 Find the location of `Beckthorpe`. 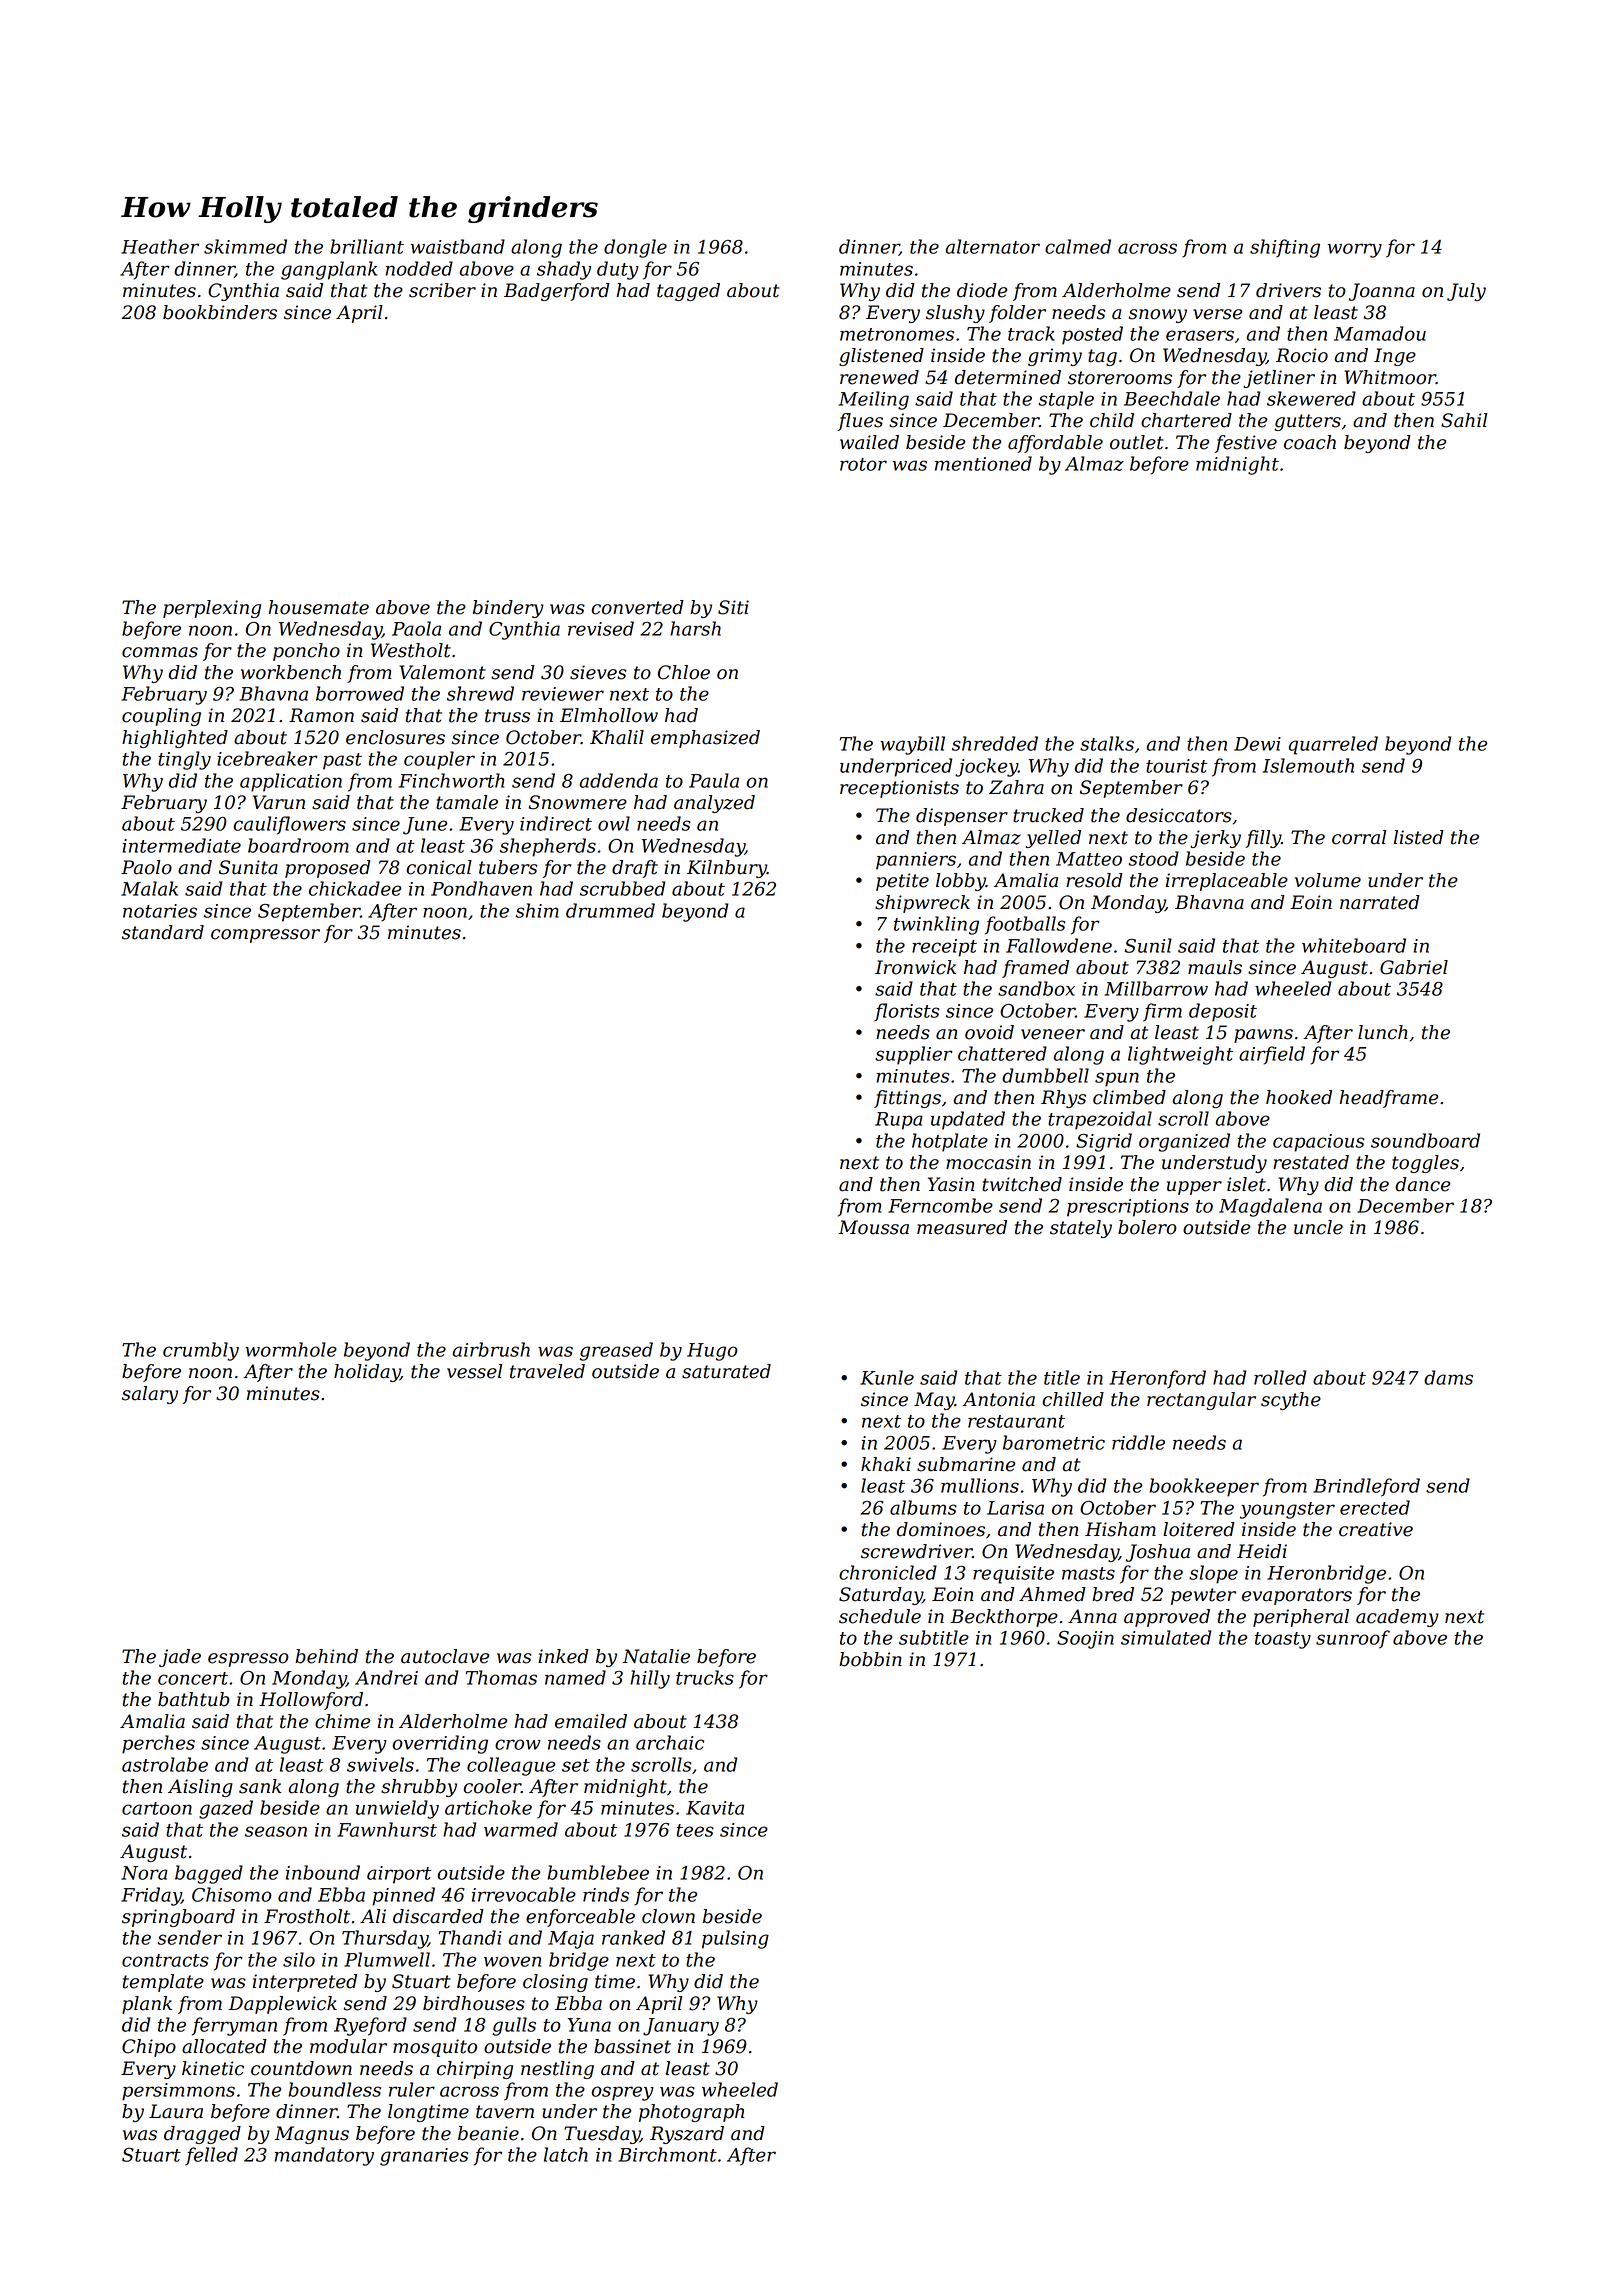

Beckthorpe is located at coordinates (1004, 1618).
